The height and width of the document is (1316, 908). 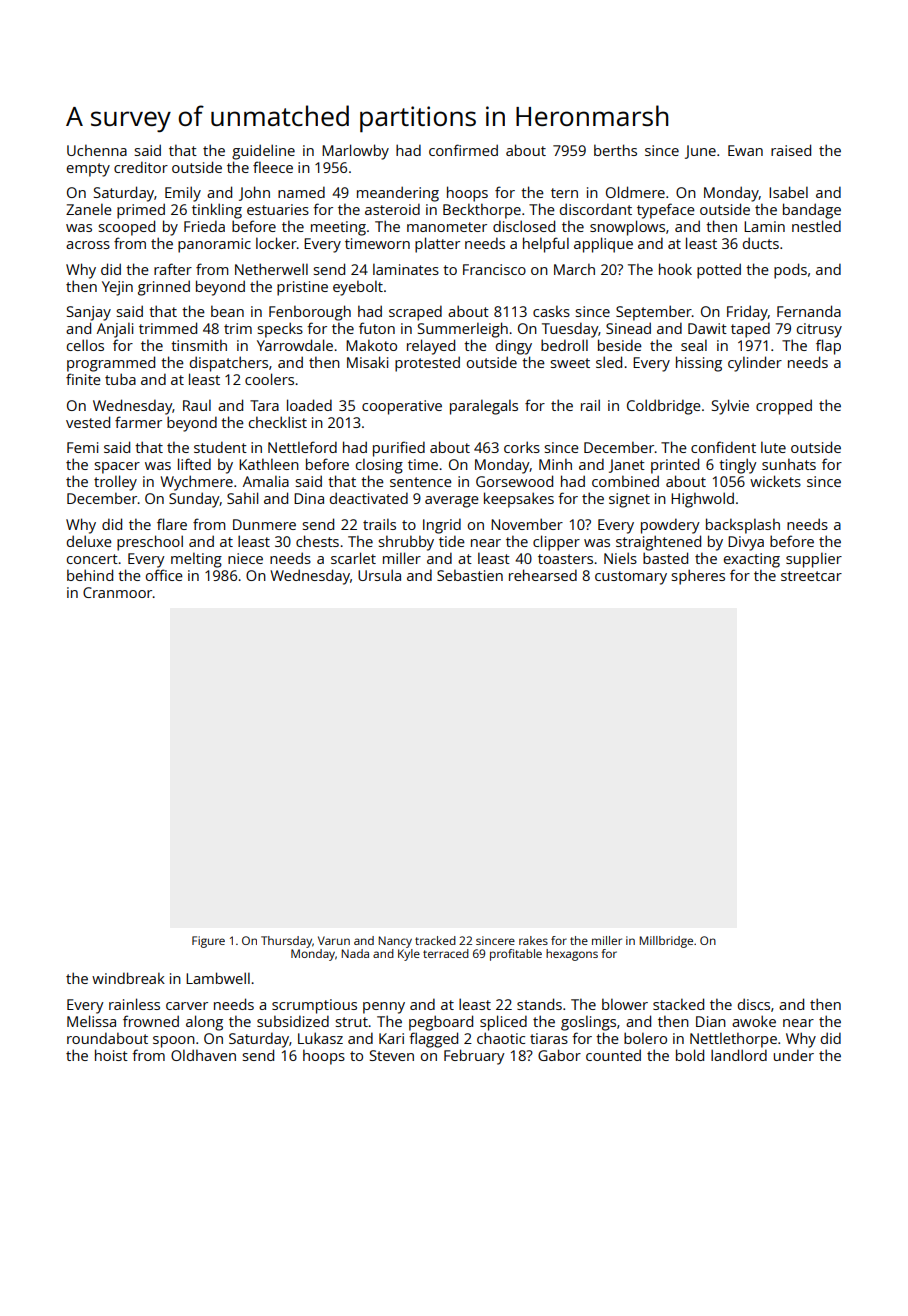 What do you see at coordinates (615, 150) in the document?
I see `berths` at bounding box center [615, 150].
